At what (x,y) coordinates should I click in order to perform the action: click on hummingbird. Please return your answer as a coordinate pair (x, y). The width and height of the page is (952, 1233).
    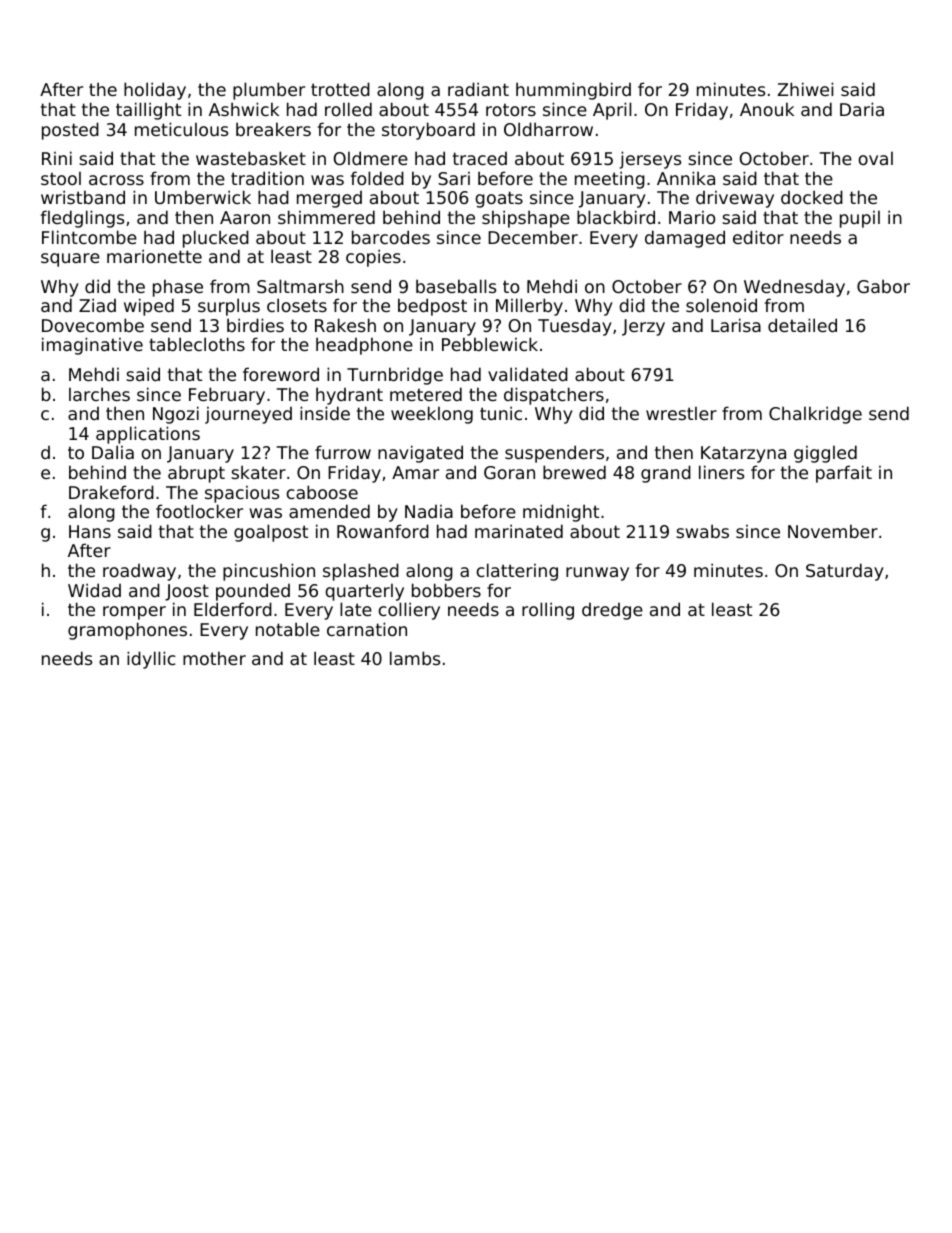
    Looking at the image, I should click on (573, 91).
